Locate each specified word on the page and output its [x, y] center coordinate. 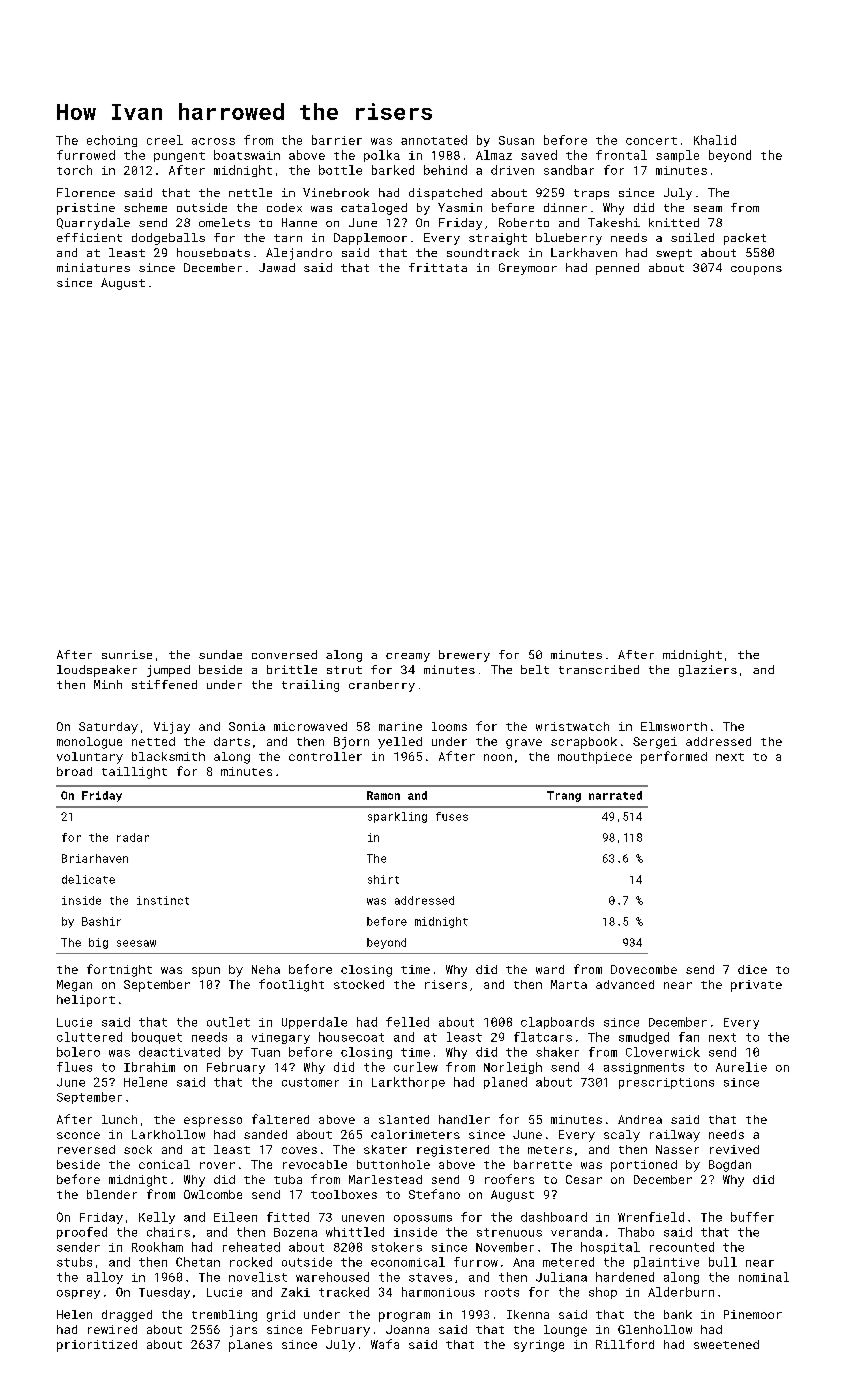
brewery [464, 656]
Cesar [584, 1179]
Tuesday [164, 1293]
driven [512, 170]
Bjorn [351, 743]
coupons [756, 270]
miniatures [93, 267]
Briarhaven [95, 858]
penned [617, 269]
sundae [220, 654]
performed [674, 757]
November [505, 1247]
